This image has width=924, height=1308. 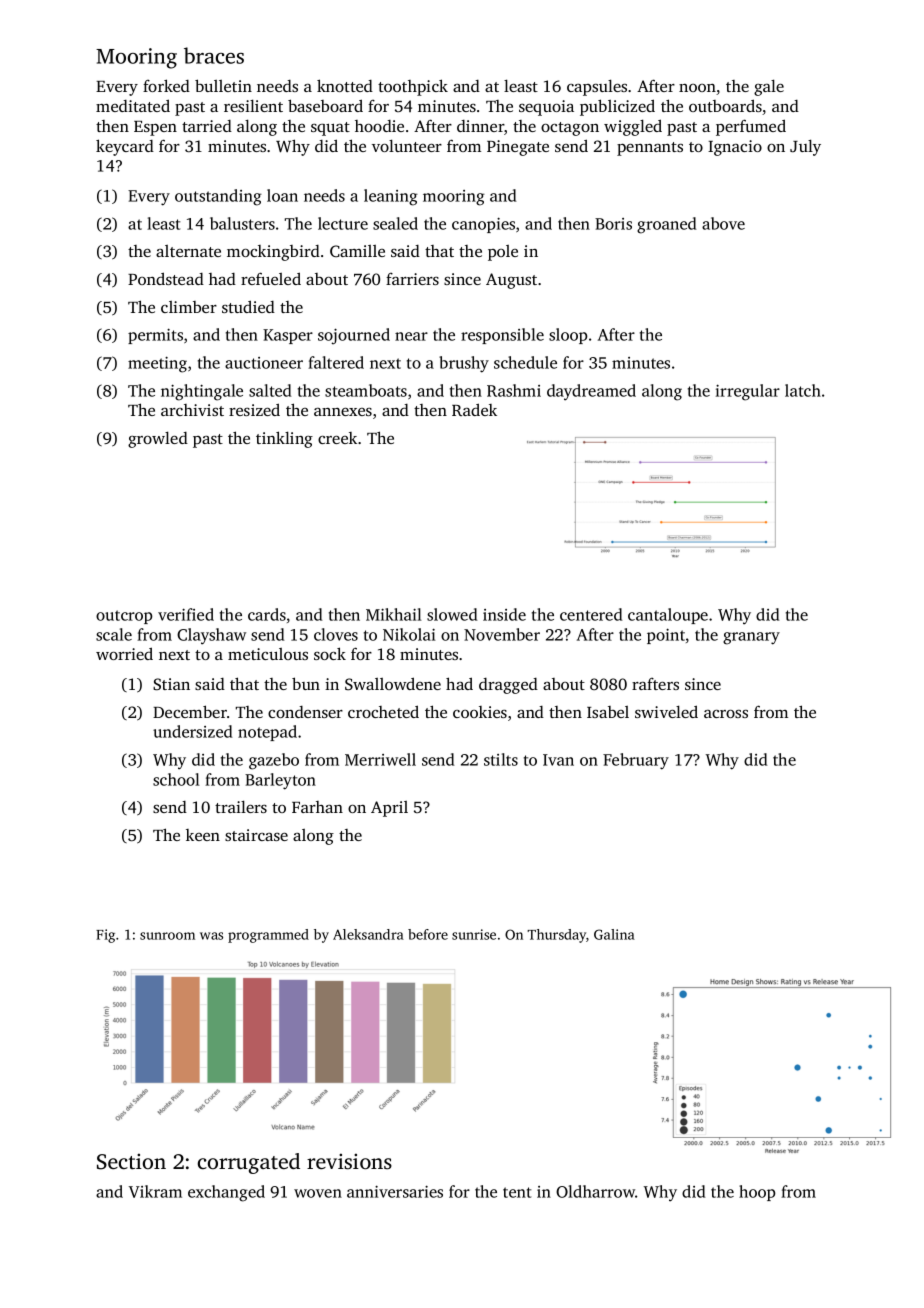 What do you see at coordinates (413, 87) in the image?
I see `toothpick` at bounding box center [413, 87].
